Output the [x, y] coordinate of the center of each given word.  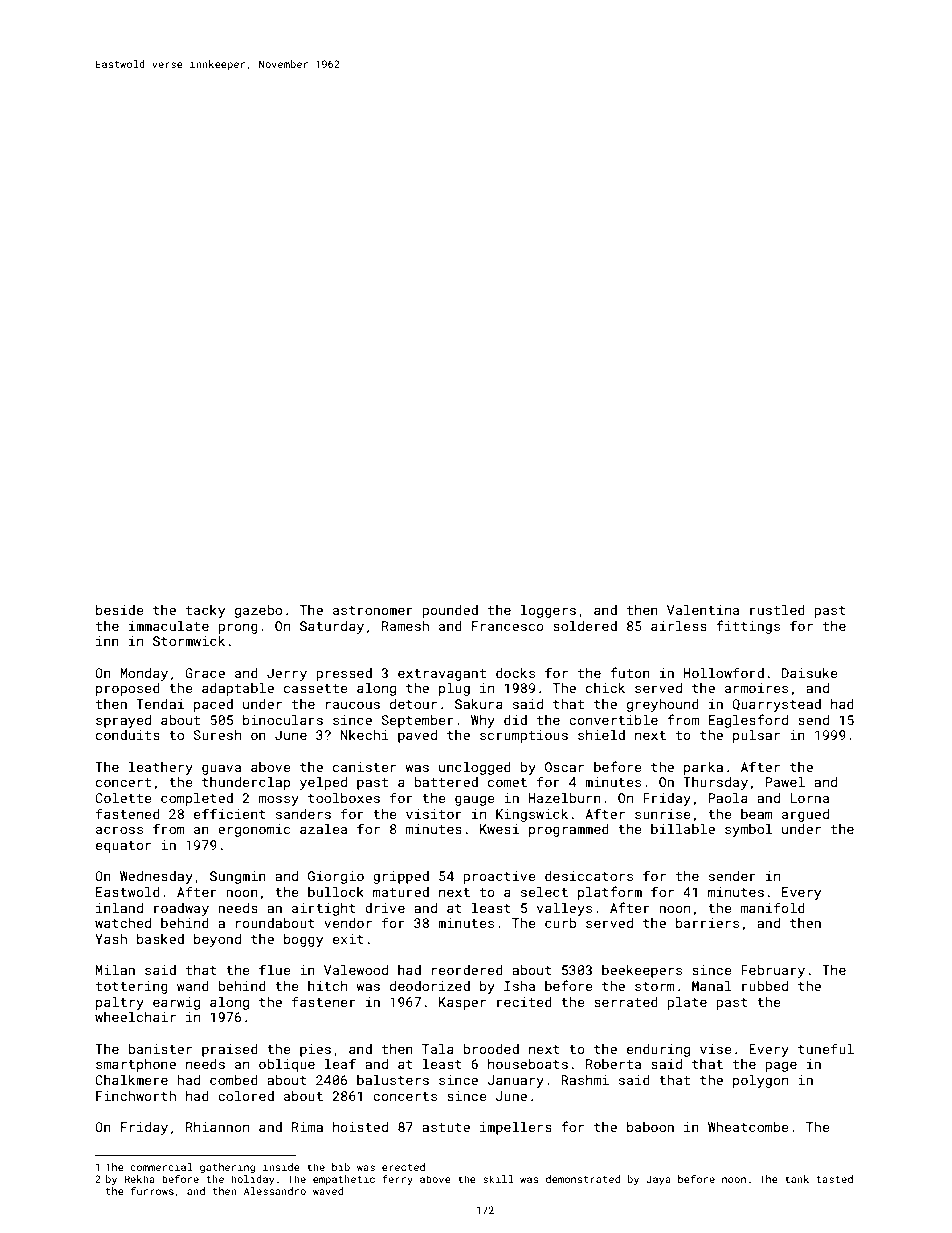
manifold [773, 907]
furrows [152, 1191]
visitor [434, 814]
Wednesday [156, 877]
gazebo [258, 611]
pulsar [756, 736]
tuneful [826, 1048]
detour [413, 704]
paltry [120, 1003]
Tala [438, 1049]
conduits [128, 735]
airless [679, 626]
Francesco [508, 626]
